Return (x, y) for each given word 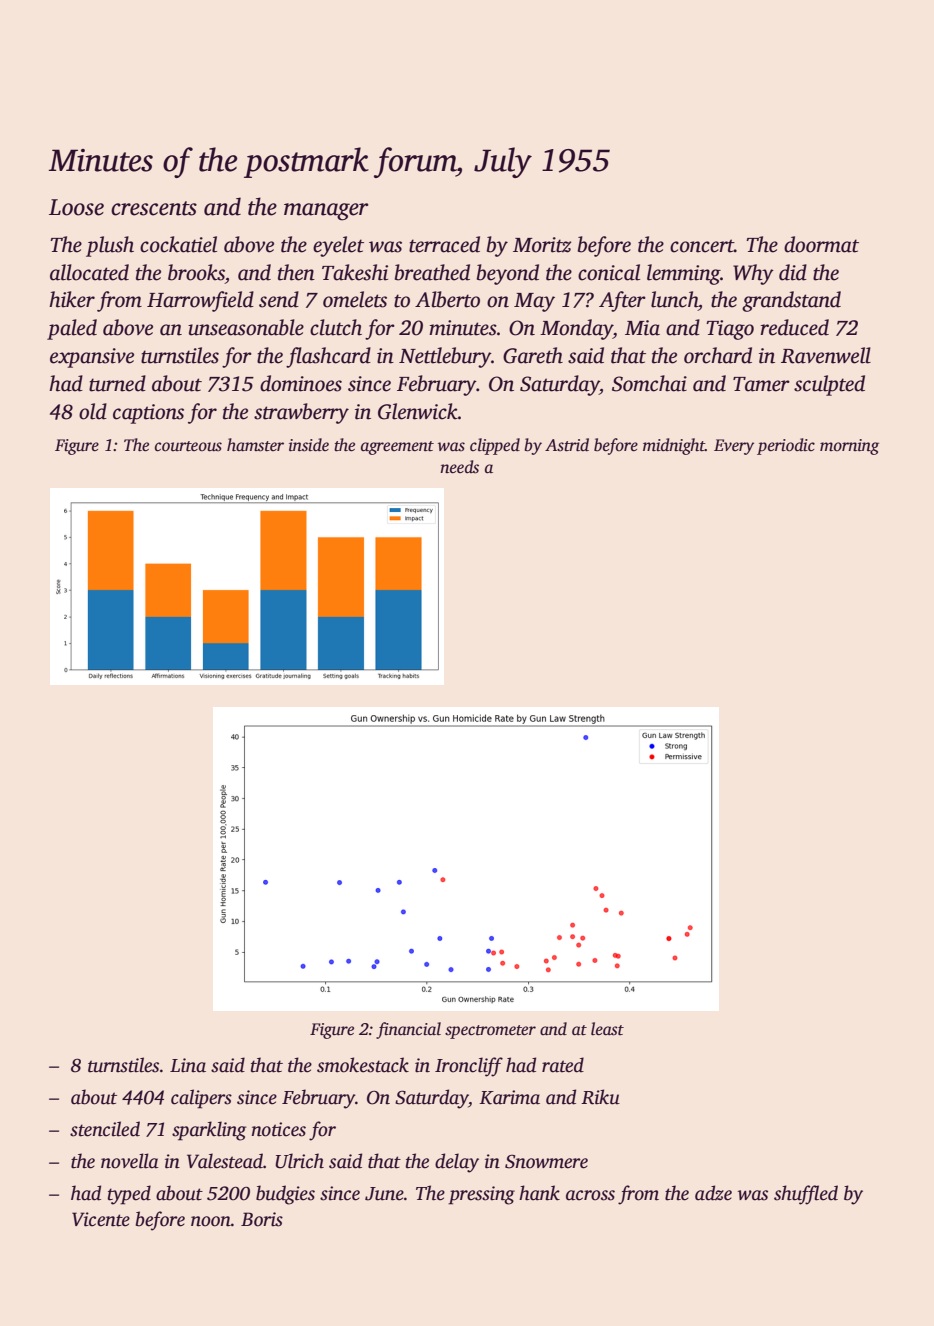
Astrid (567, 445)
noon (211, 1221)
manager (326, 212)
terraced (444, 244)
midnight (674, 446)
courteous (188, 446)
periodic (786, 446)
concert (702, 246)
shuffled (806, 1195)
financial (408, 1030)
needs (459, 467)
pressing (481, 1195)
